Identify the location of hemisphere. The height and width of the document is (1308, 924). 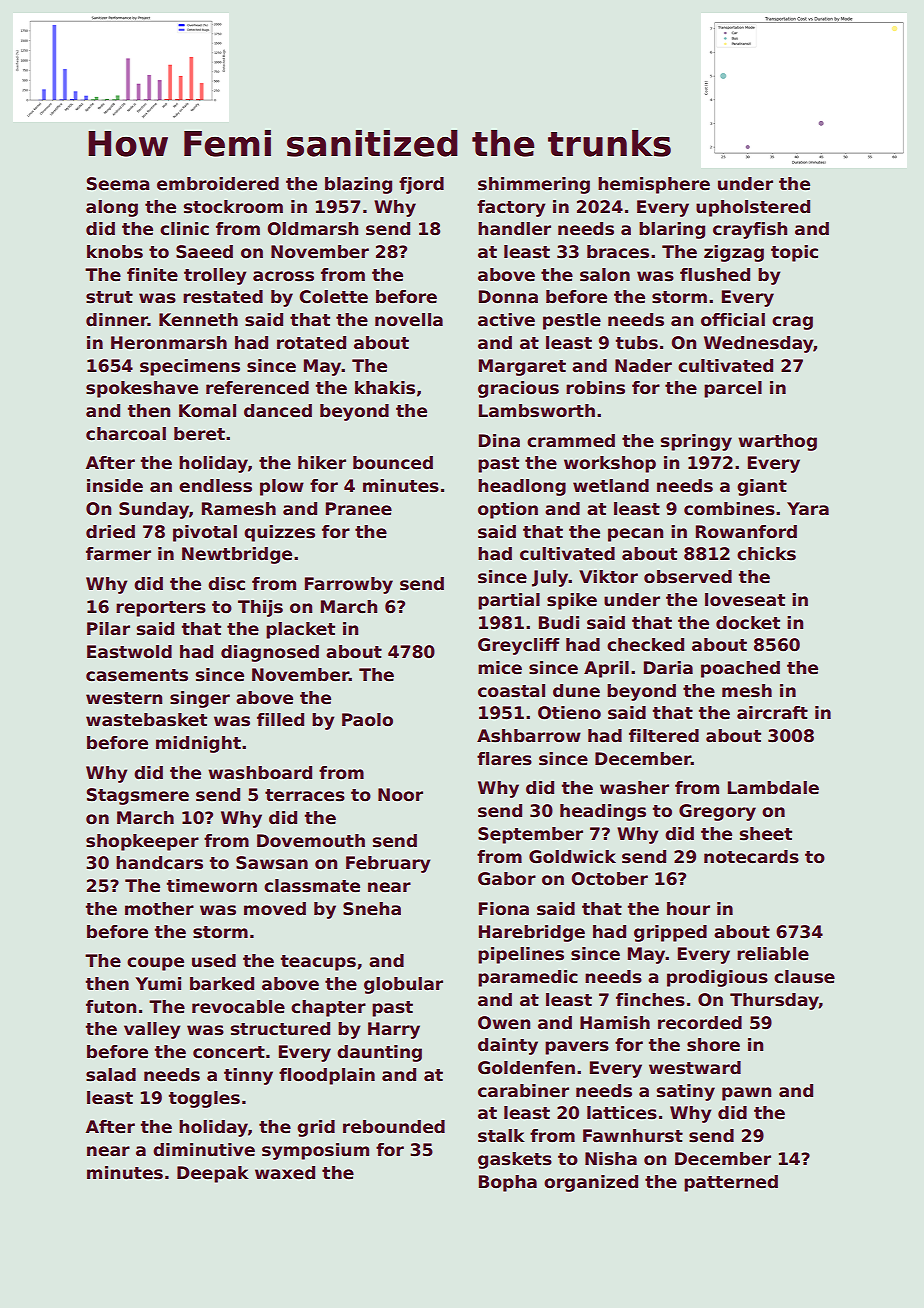
(654, 185).
